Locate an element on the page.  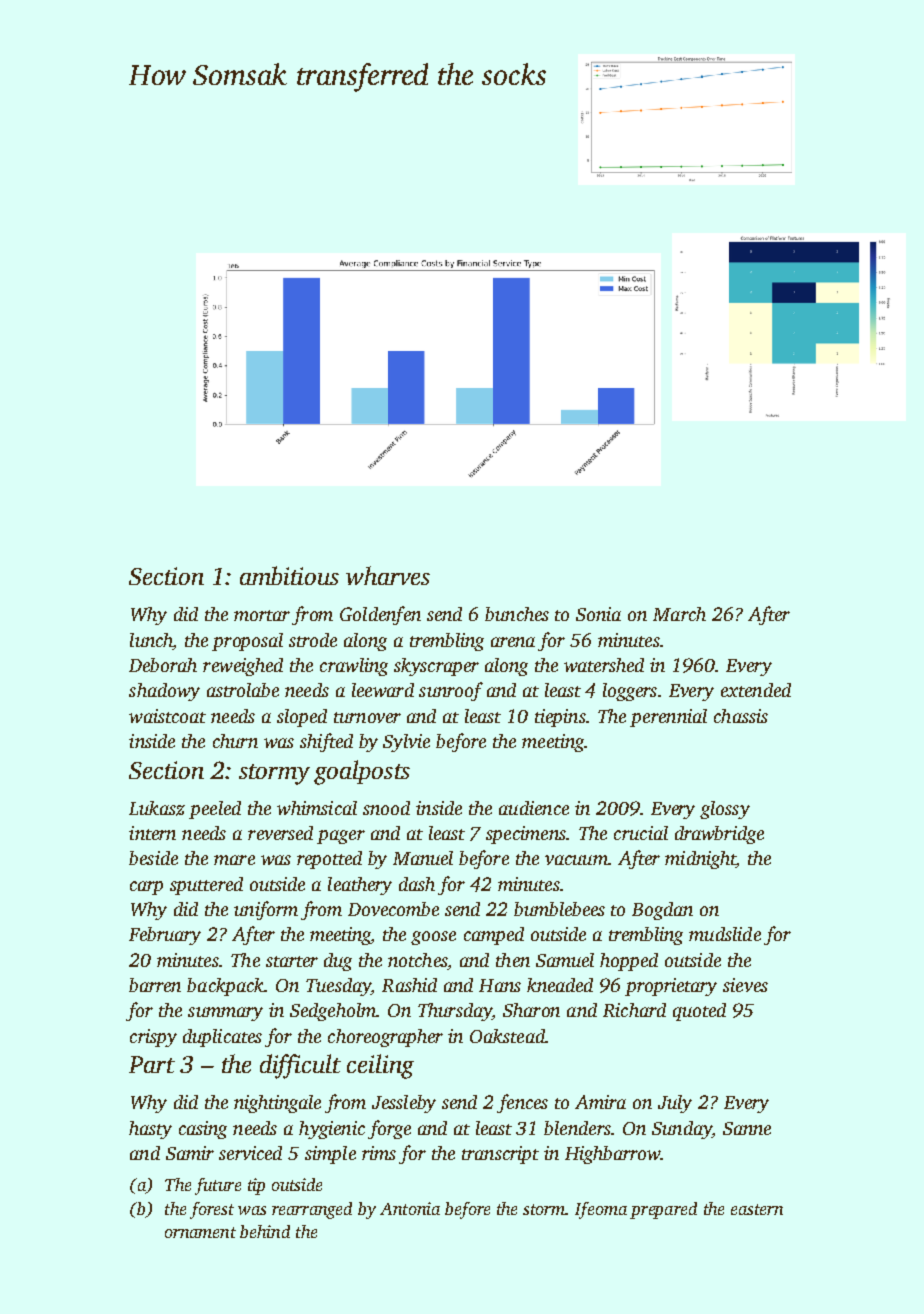
bumblebees is located at coordinates (559, 909).
